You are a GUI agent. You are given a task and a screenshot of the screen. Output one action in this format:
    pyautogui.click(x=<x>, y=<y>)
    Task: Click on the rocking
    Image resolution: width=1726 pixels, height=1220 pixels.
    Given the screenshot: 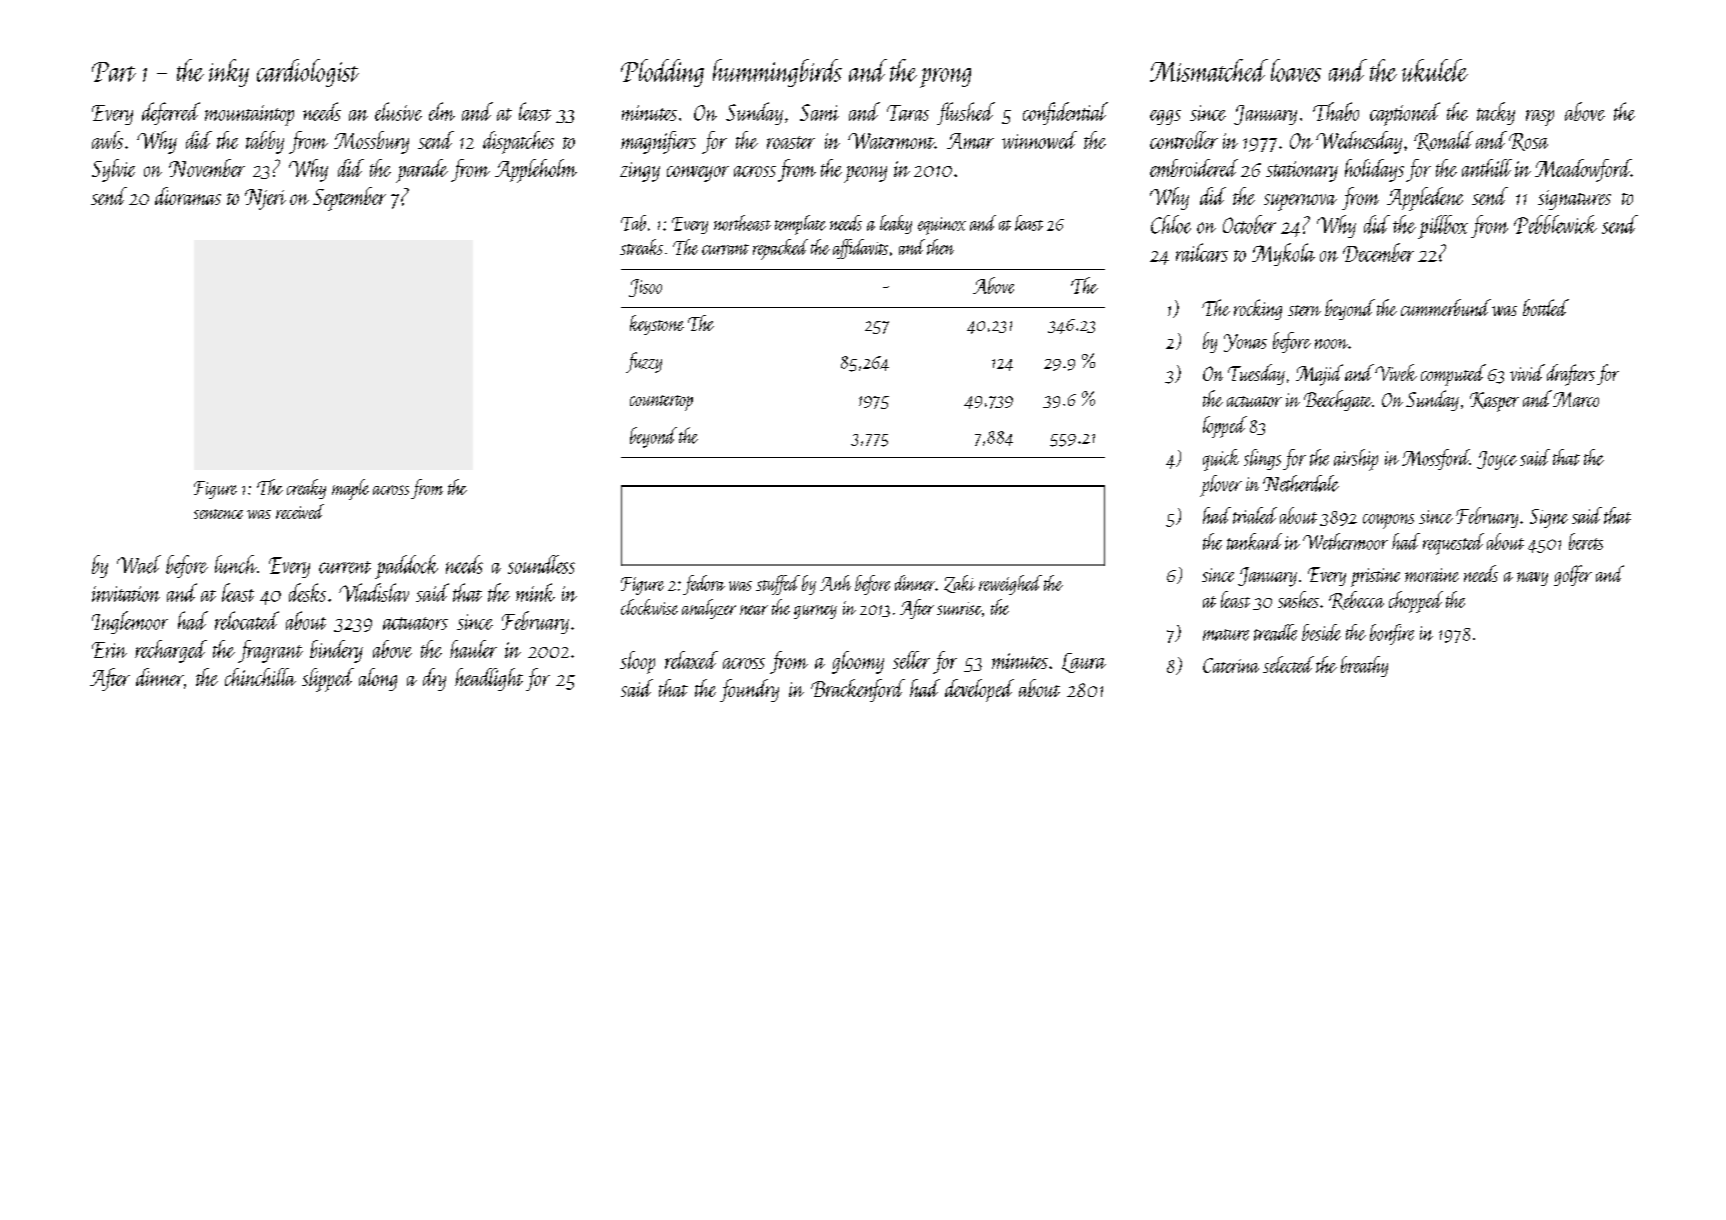 What is the action you would take?
    pyautogui.click(x=1258, y=309)
